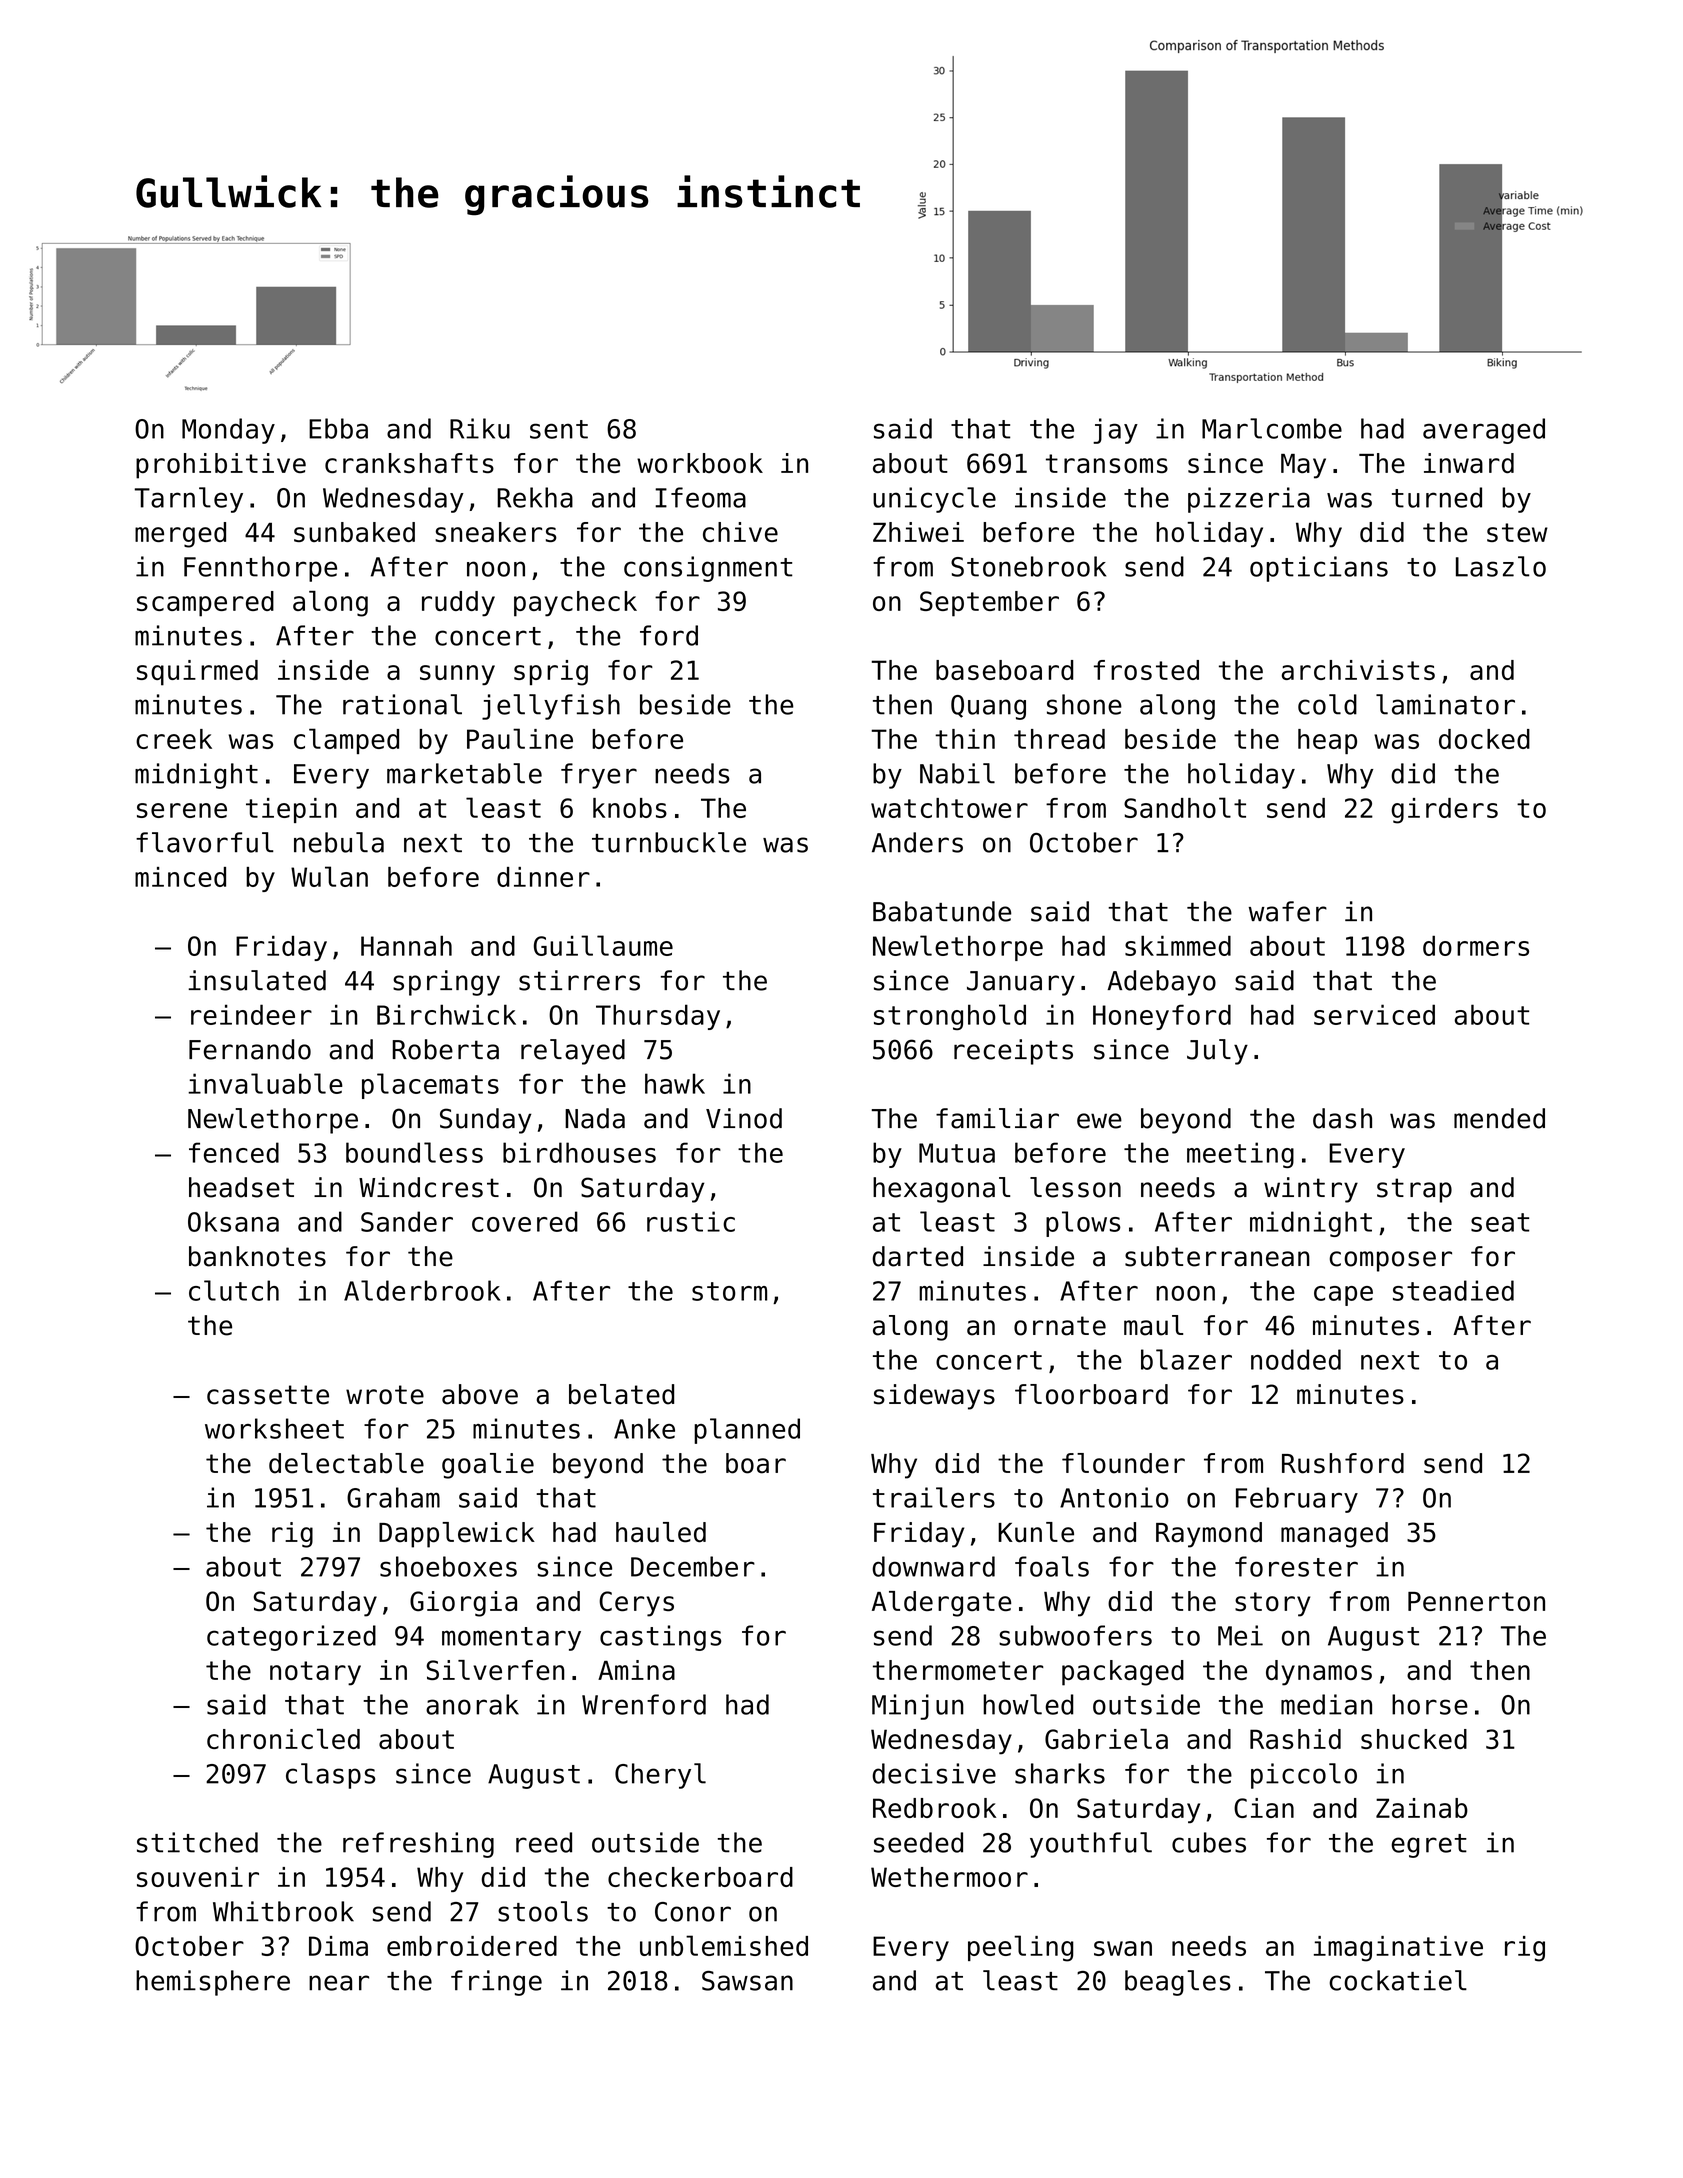 The image size is (1683, 2178). Describe the element at coordinates (1398, 1980) in the document. I see `cockatiel` at that location.
